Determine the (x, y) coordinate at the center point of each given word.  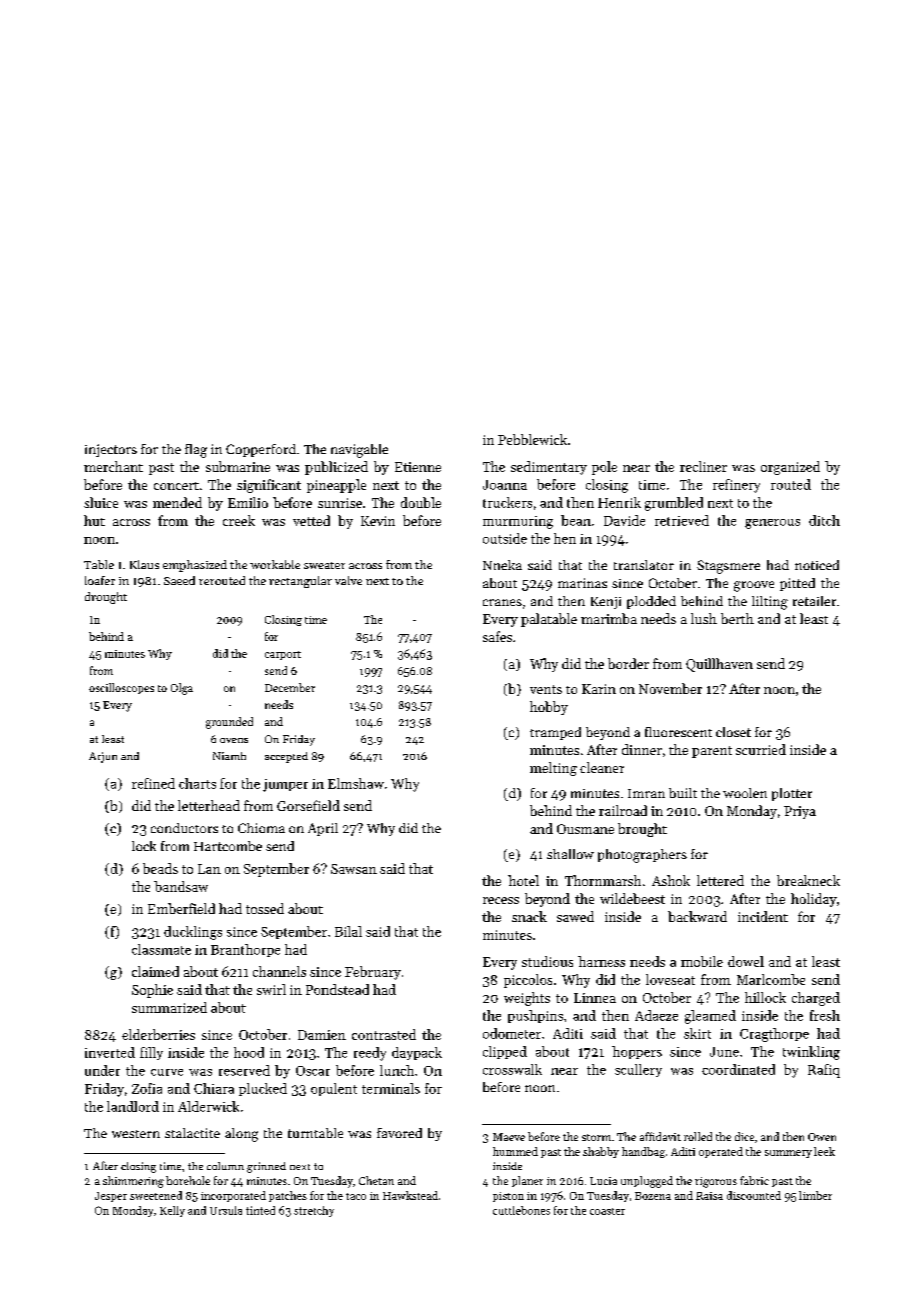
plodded (651, 602)
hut (94, 520)
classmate (161, 949)
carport (283, 655)
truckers (507, 502)
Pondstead (337, 989)
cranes (502, 602)
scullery (638, 1070)
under (102, 1070)
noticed (817, 565)
